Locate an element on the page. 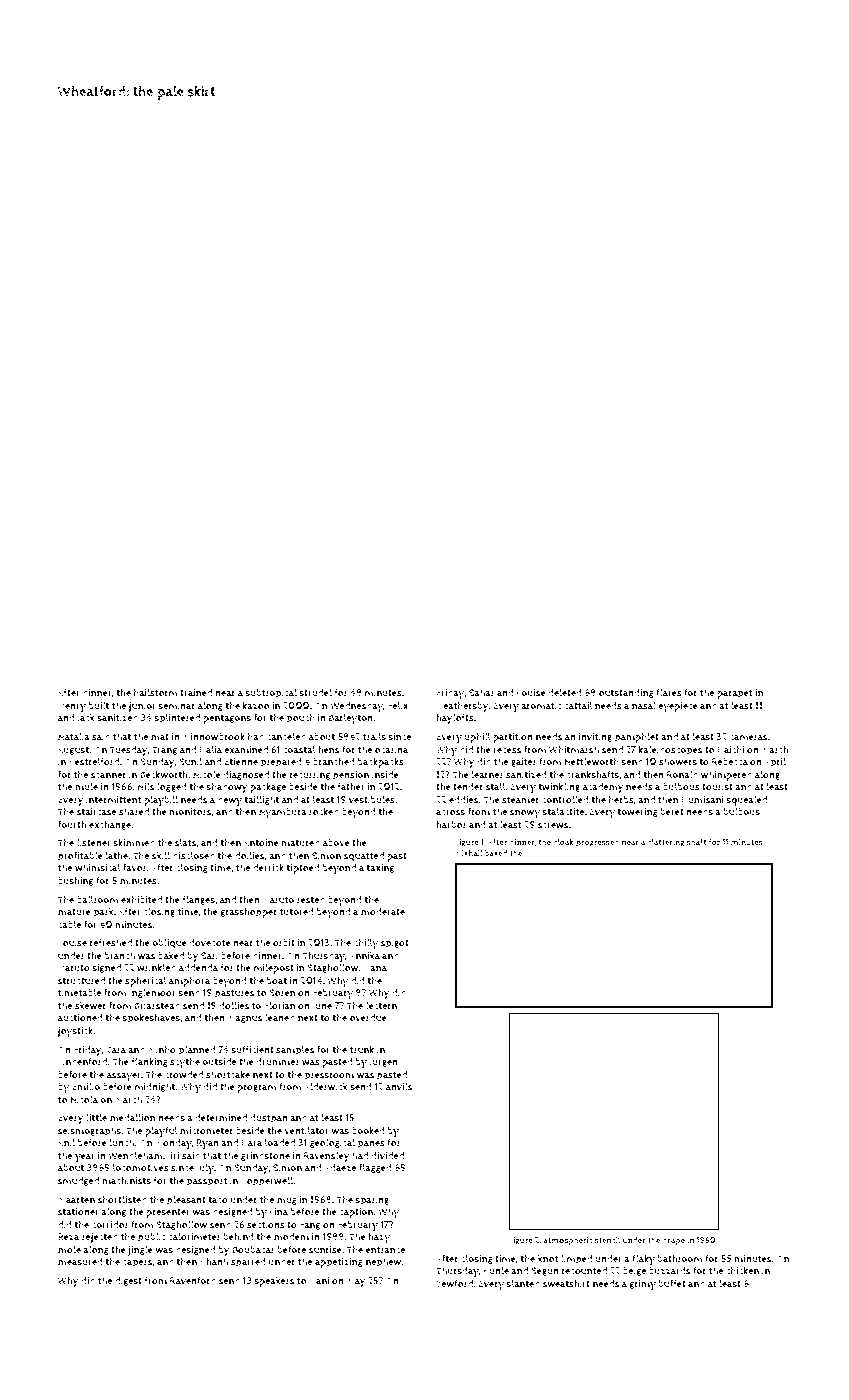 This image has width=849, height=1400. Dara is located at coordinates (251, 1143).
